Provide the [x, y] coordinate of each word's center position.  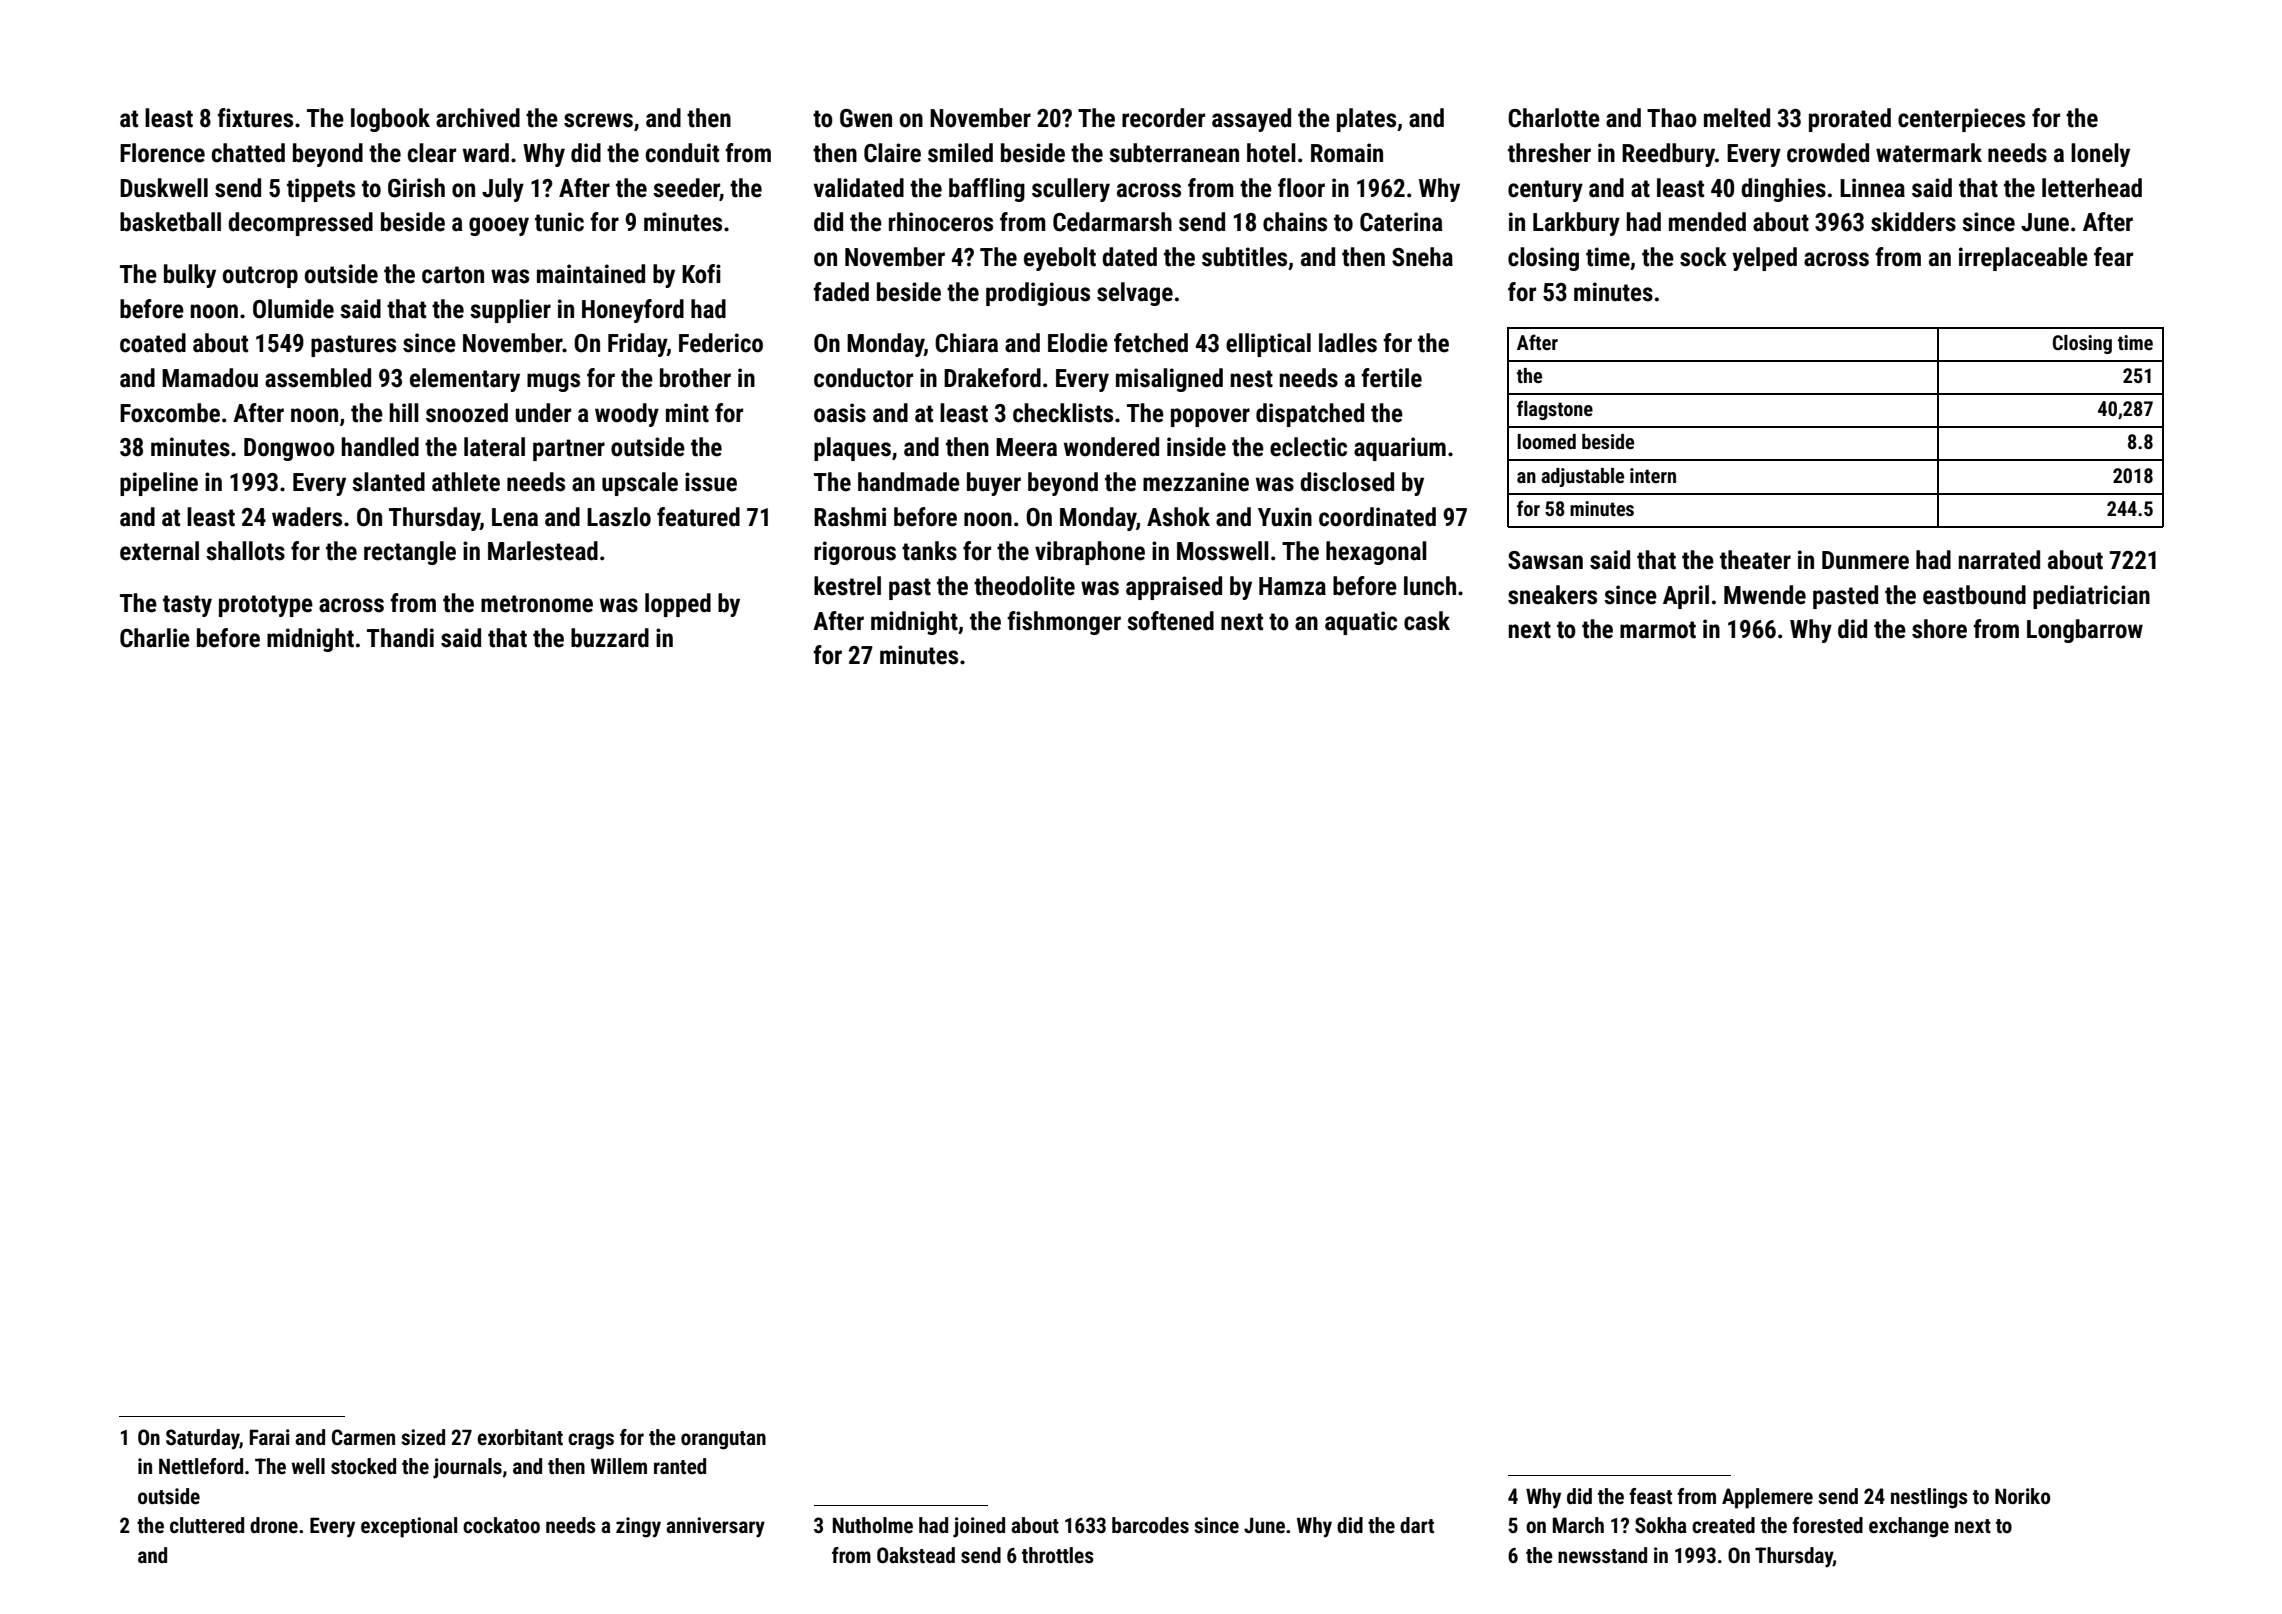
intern [1653, 475]
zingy [638, 1527]
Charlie [155, 638]
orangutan [723, 1440]
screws [598, 120]
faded [841, 292]
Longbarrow [2085, 631]
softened [1170, 621]
